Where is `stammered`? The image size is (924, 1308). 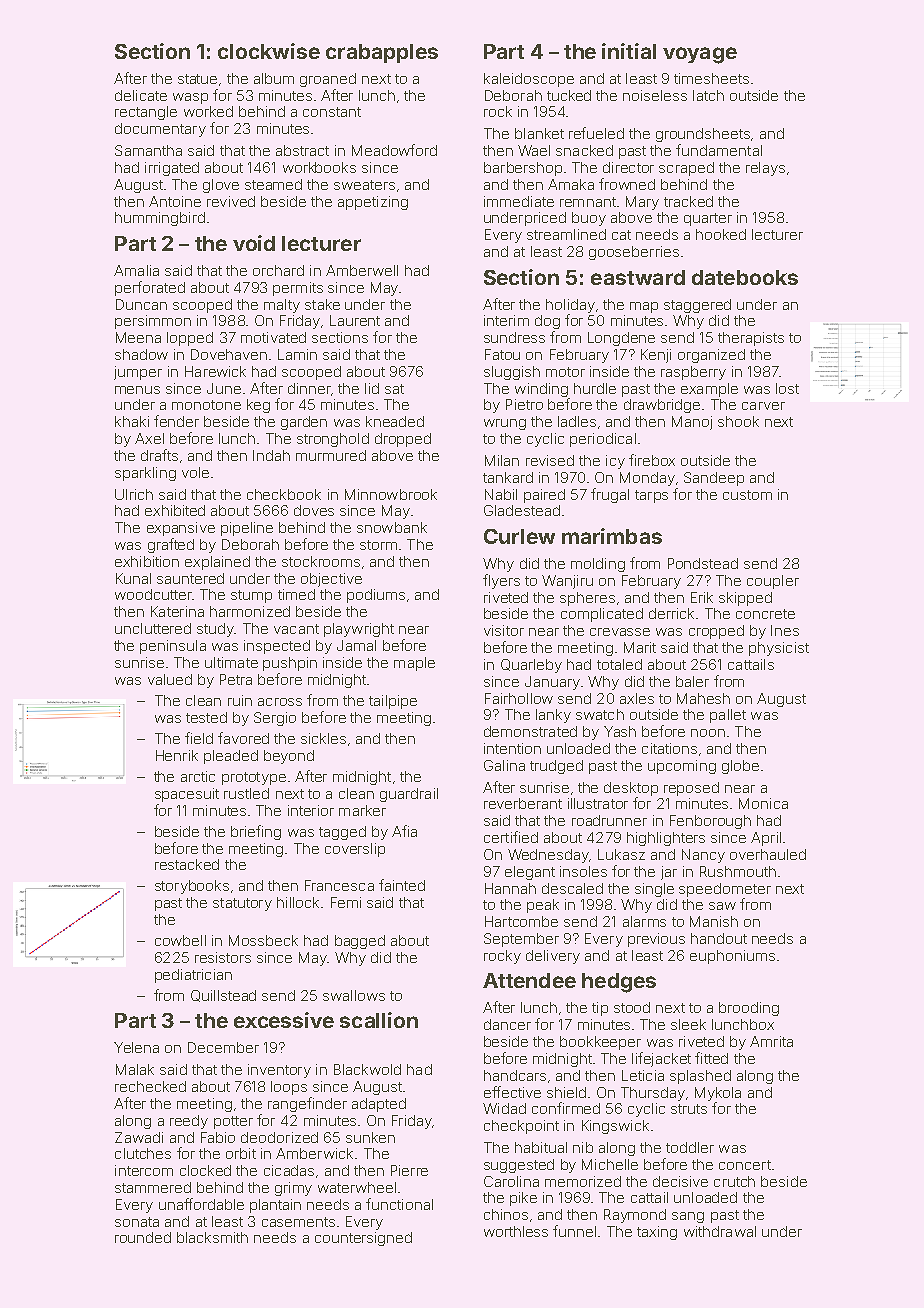 stammered is located at coordinates (153, 1187).
